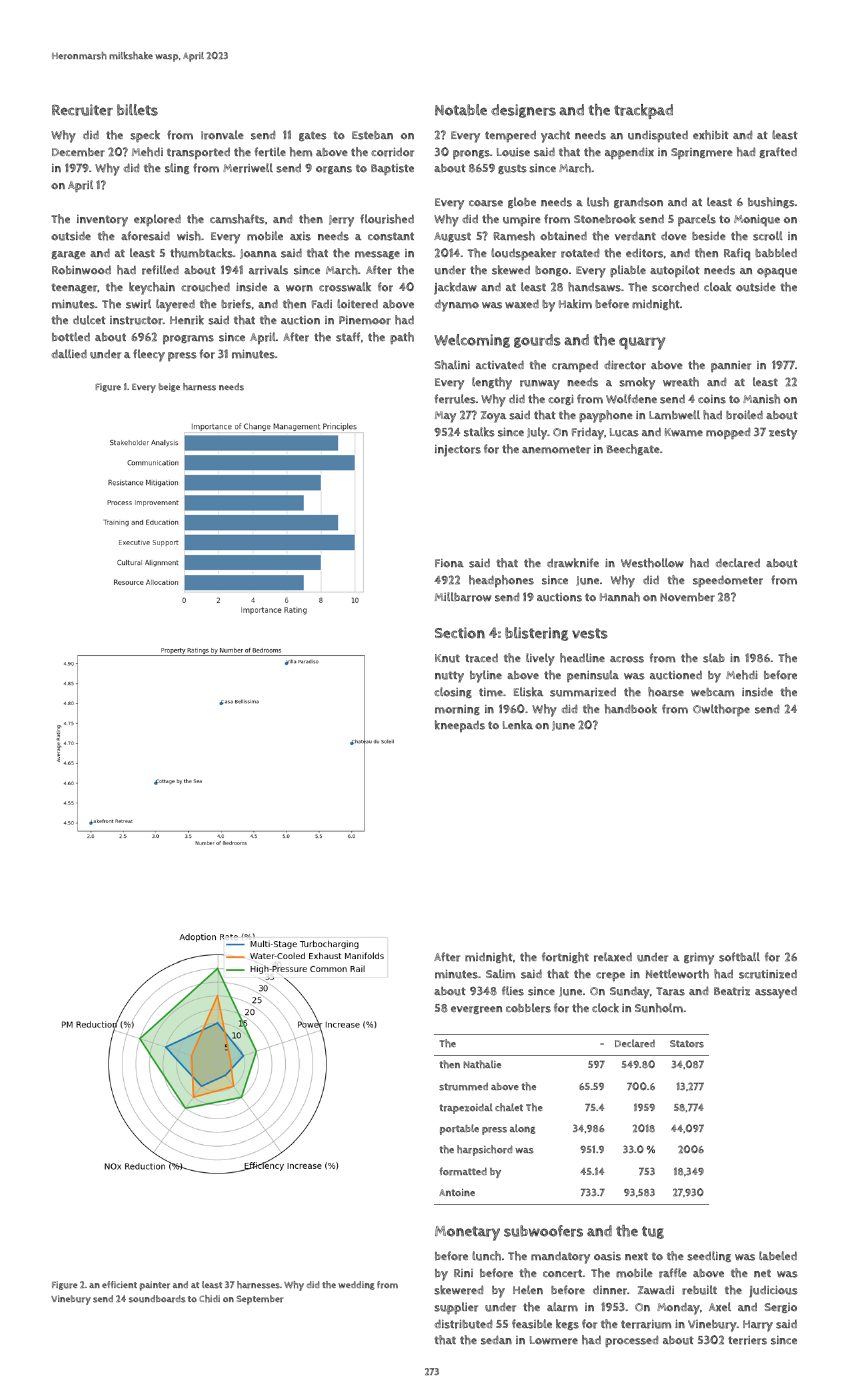 Image resolution: width=849 pixels, height=1400 pixels. I want to click on painter, so click(155, 1286).
